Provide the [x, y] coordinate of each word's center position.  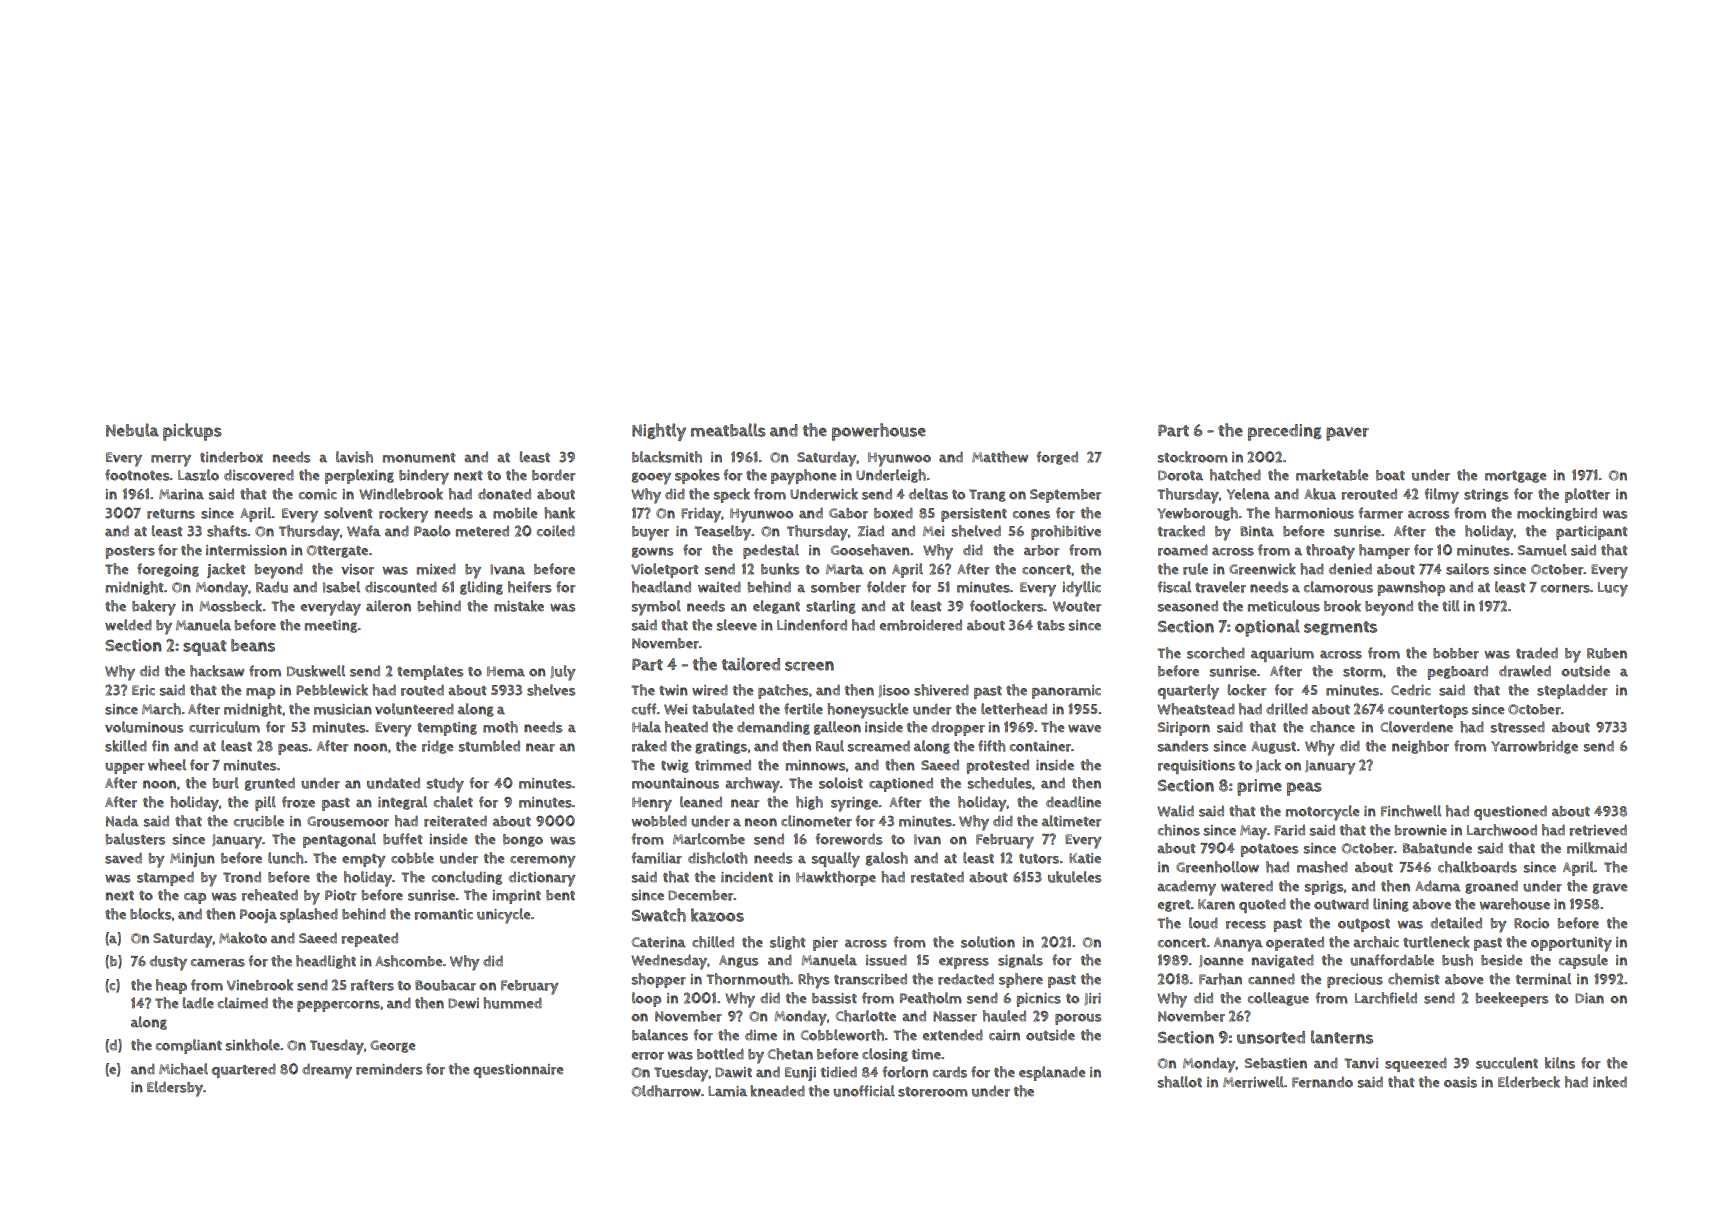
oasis [1460, 1082]
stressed [1518, 727]
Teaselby [723, 533]
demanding [773, 728]
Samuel [1542, 550]
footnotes [137, 475]
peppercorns [338, 1006]
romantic [444, 914]
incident [747, 877]
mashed [1322, 867]
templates [430, 672]
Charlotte [866, 1016]
